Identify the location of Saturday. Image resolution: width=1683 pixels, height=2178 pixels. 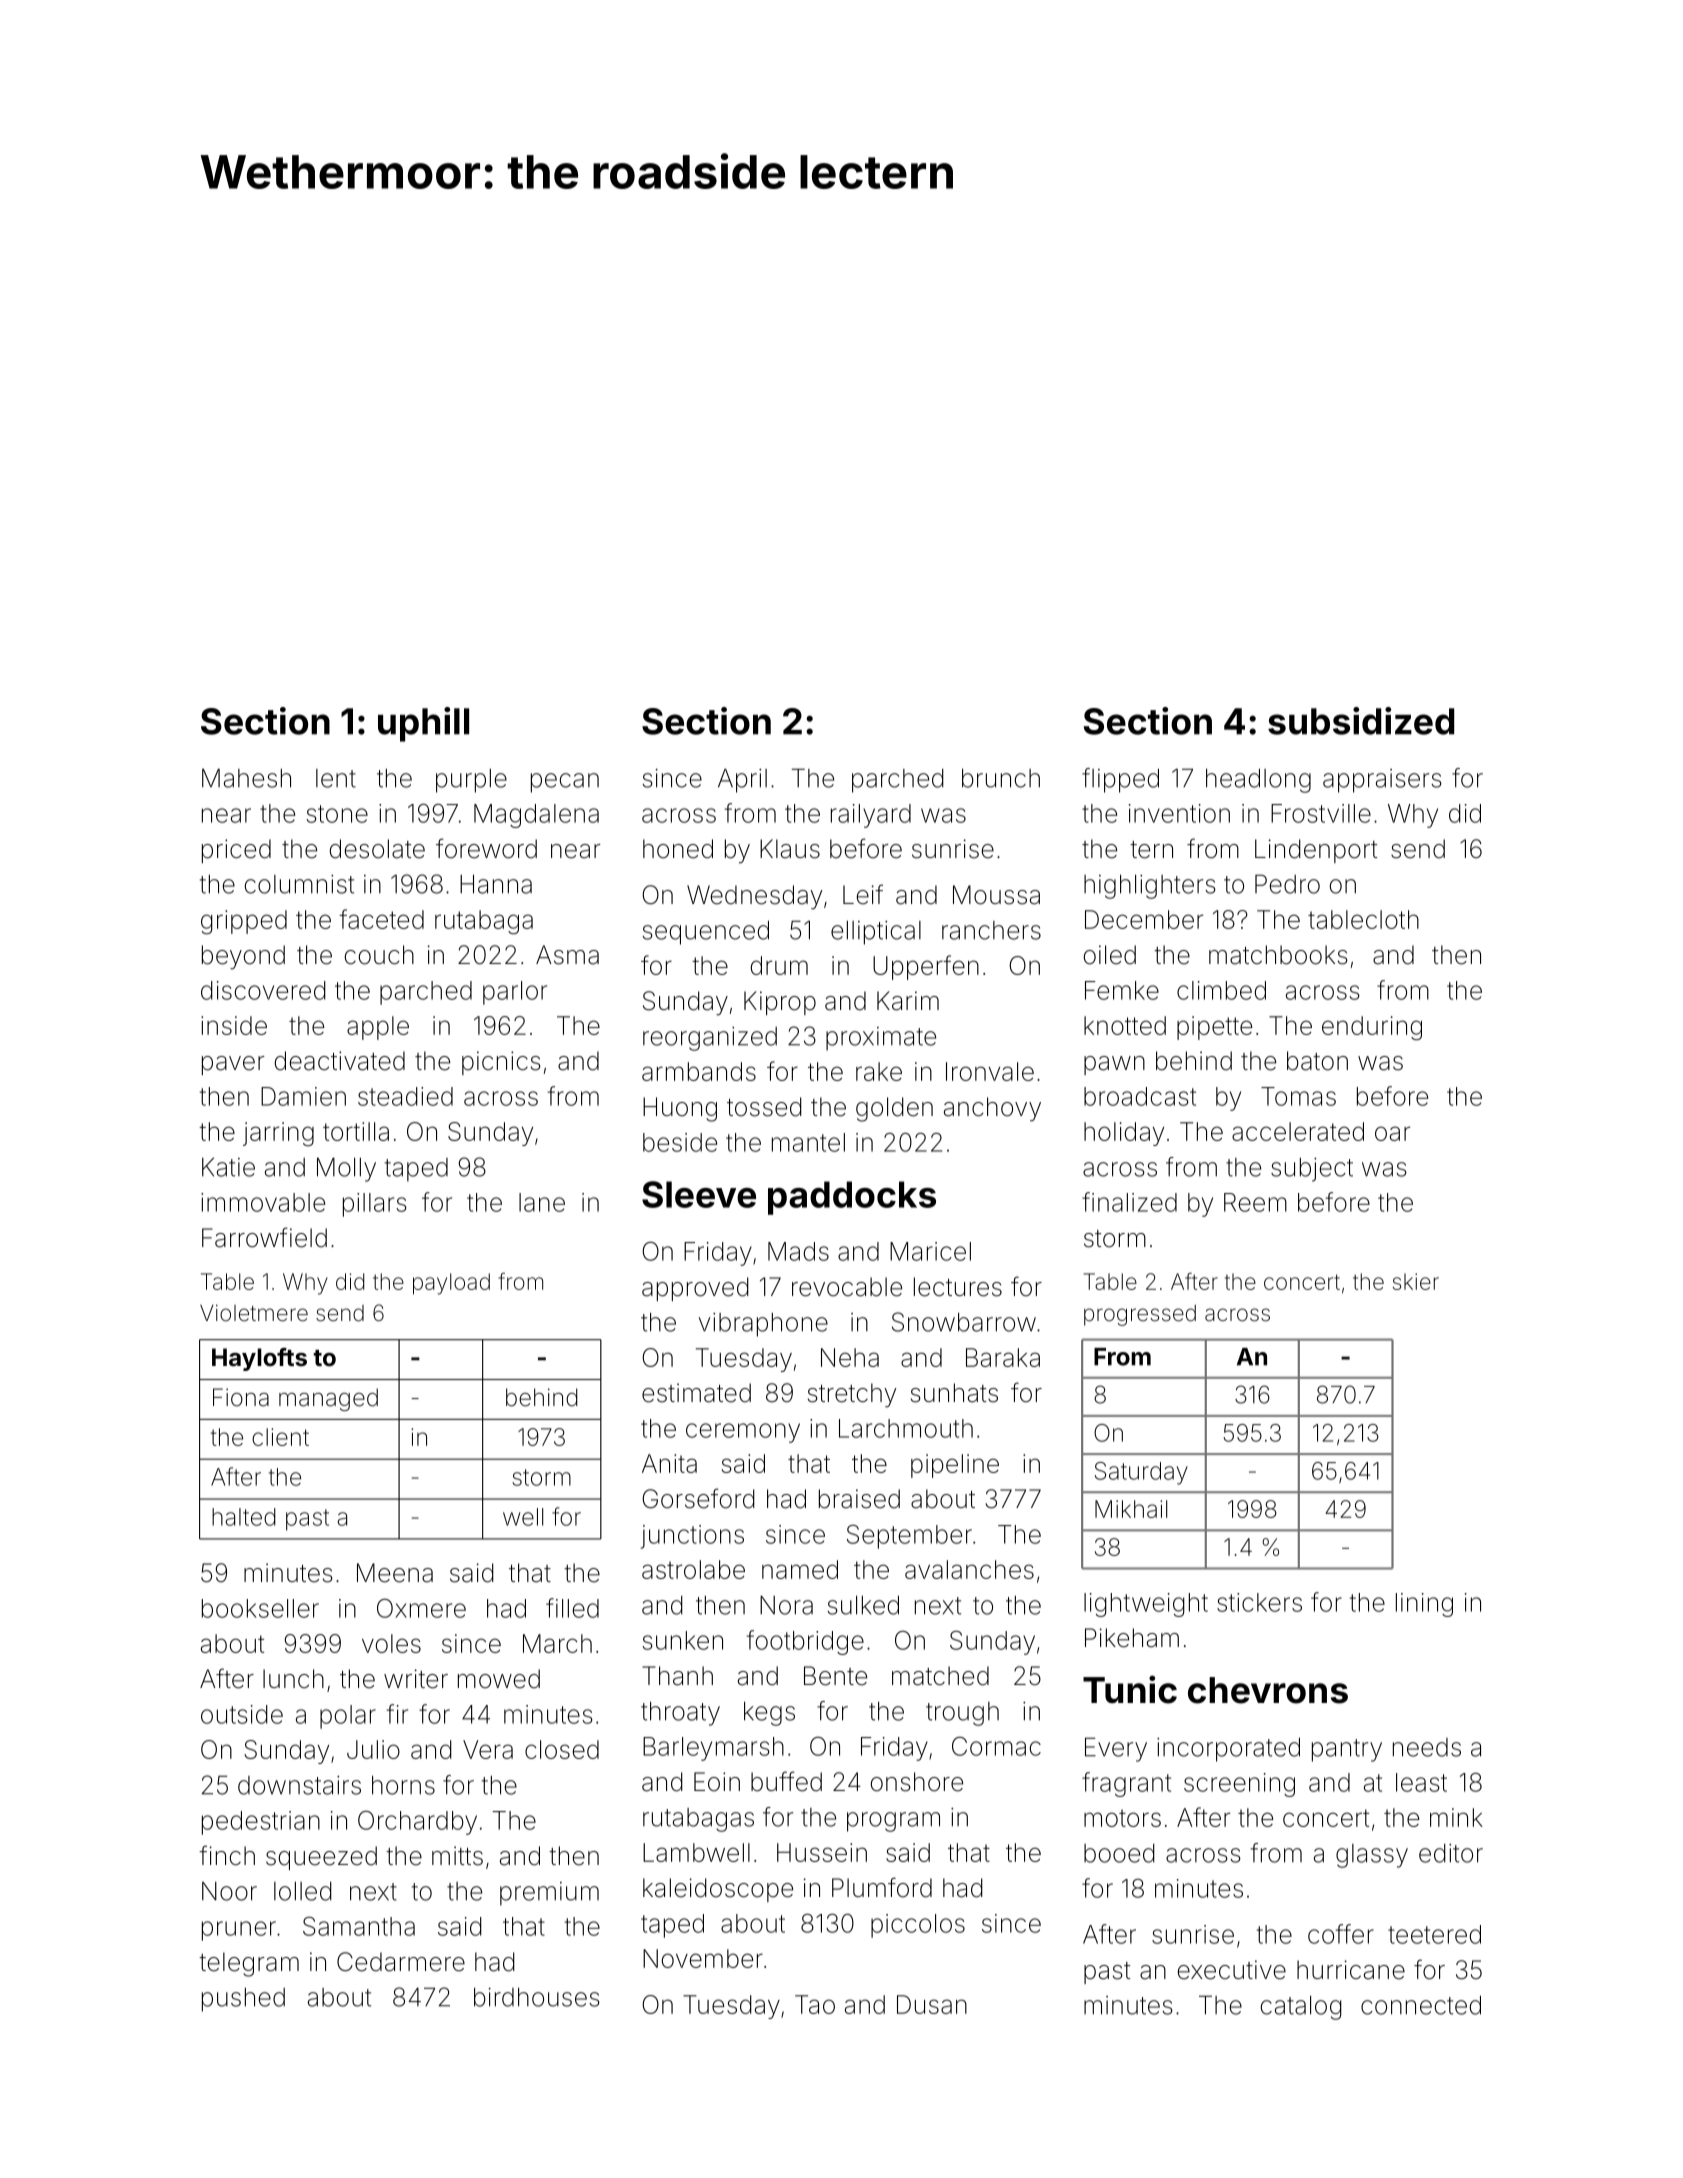
(1141, 1473).
